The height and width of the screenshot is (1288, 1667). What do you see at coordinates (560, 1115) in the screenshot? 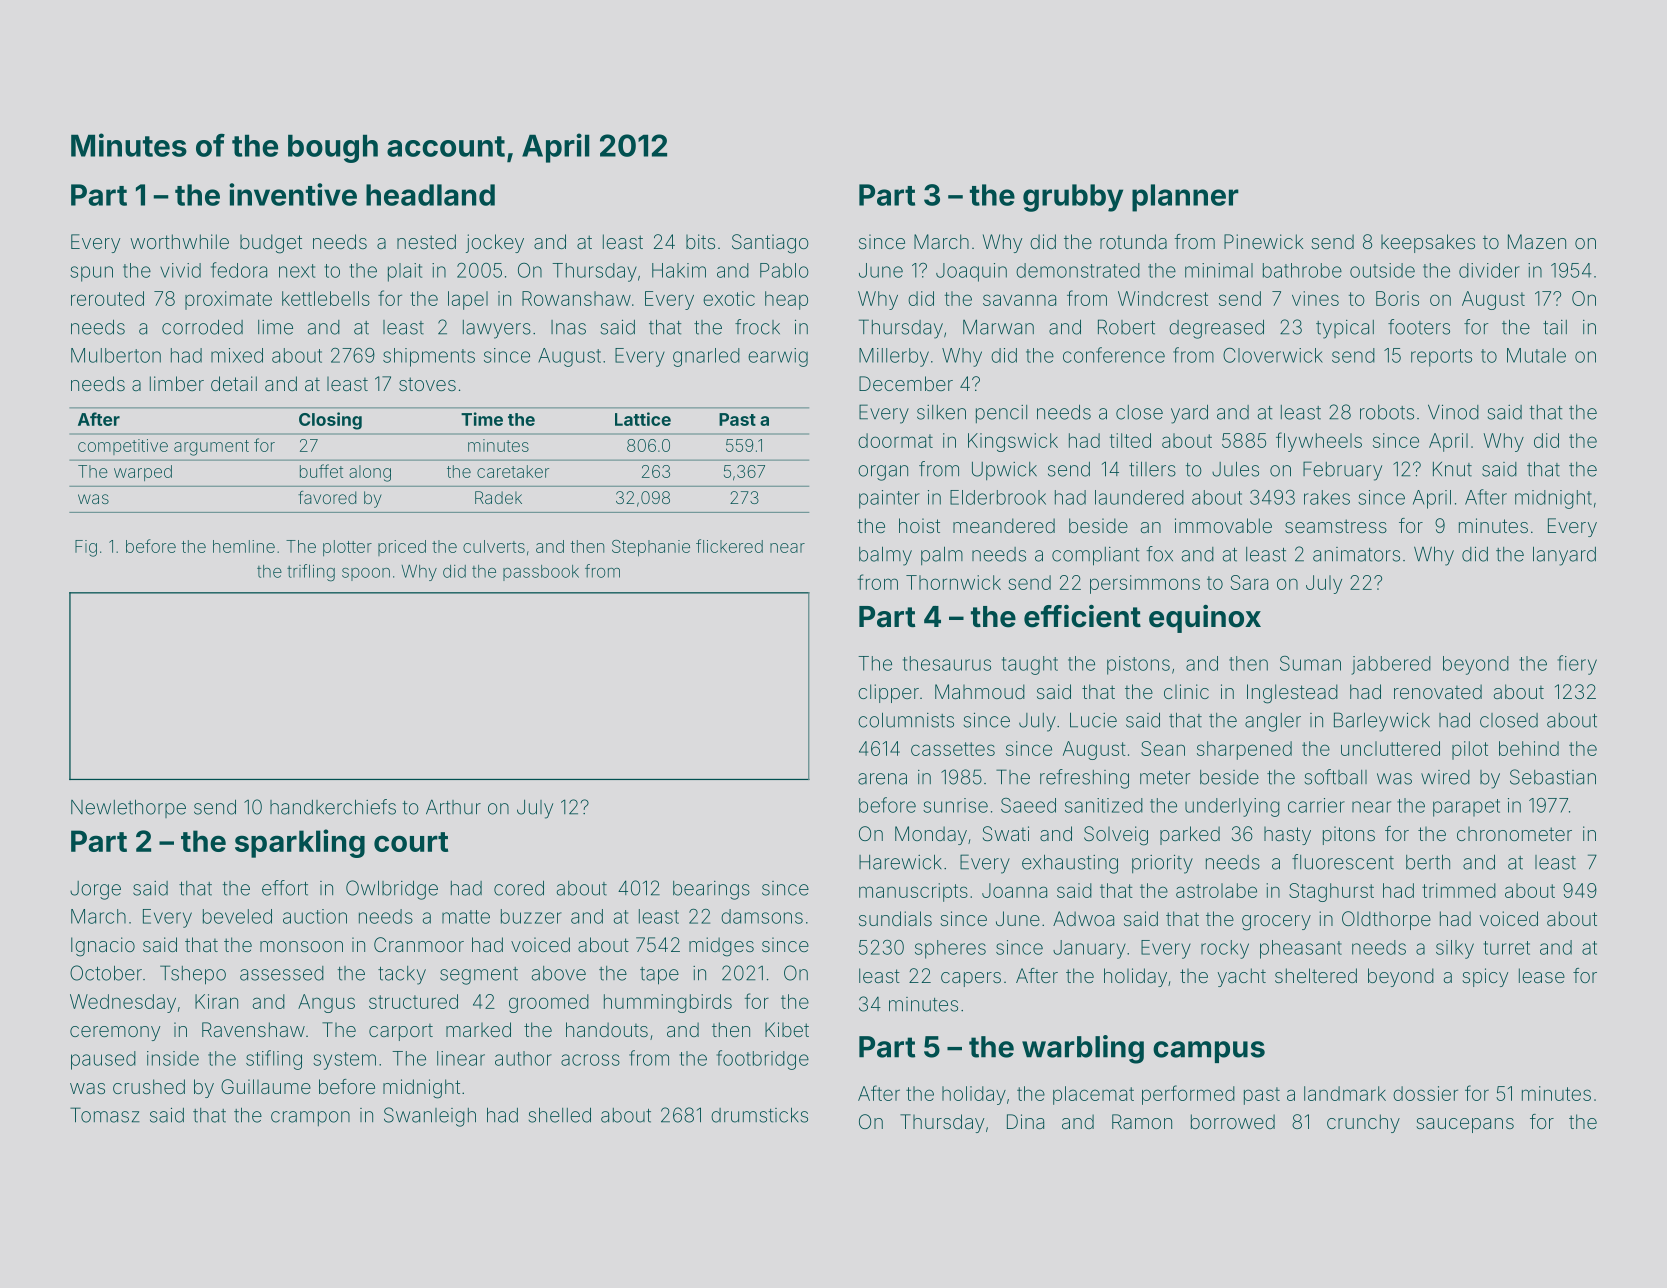
I see `shelled` at bounding box center [560, 1115].
